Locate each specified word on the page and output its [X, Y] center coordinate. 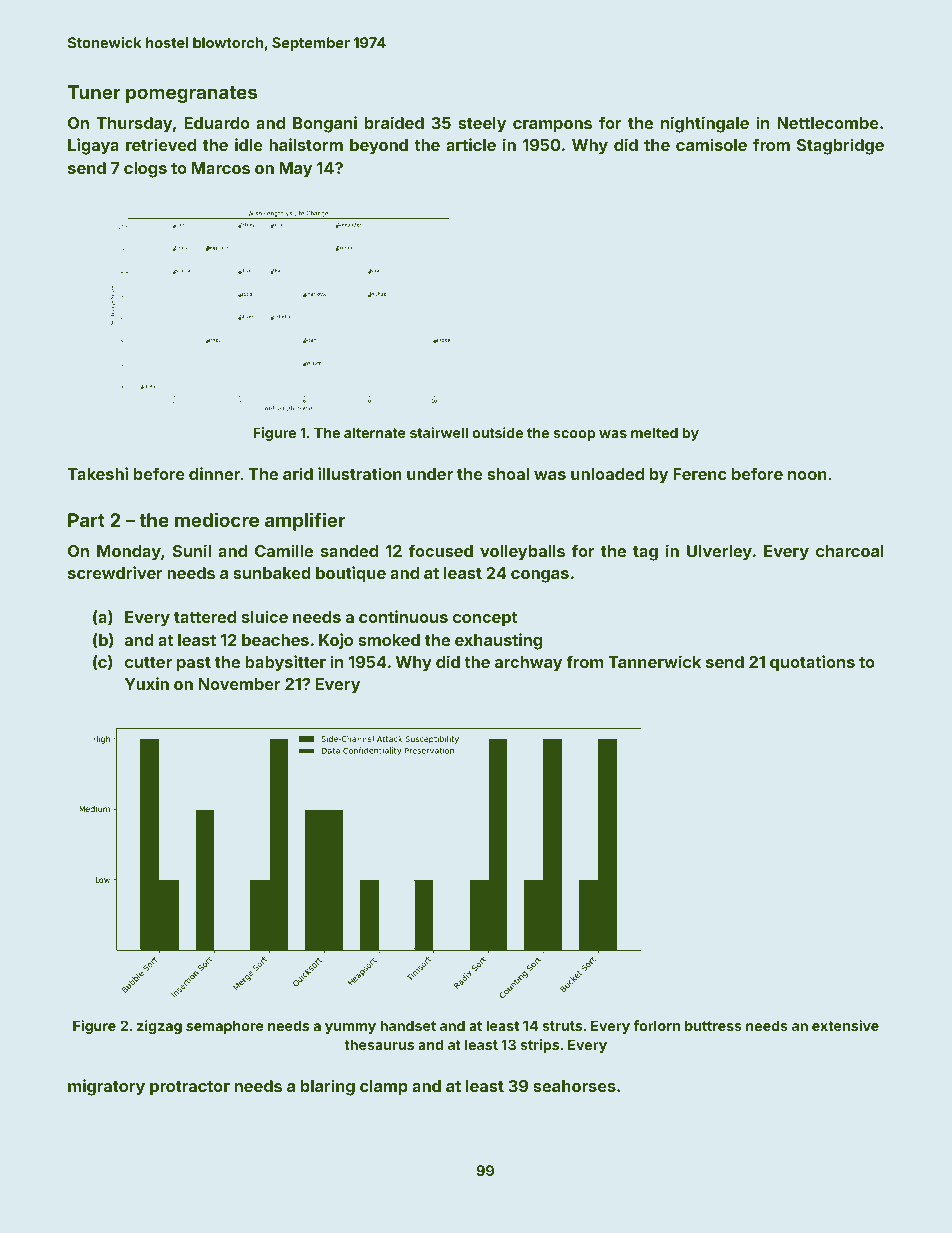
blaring [328, 1087]
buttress [713, 1025]
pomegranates [191, 94]
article [471, 144]
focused [441, 550]
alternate [375, 432]
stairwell [439, 432]
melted [654, 432]
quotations [812, 663]
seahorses [574, 1086]
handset [408, 1025]
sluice [265, 616]
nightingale [705, 124]
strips [539, 1046]
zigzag [159, 1027]
